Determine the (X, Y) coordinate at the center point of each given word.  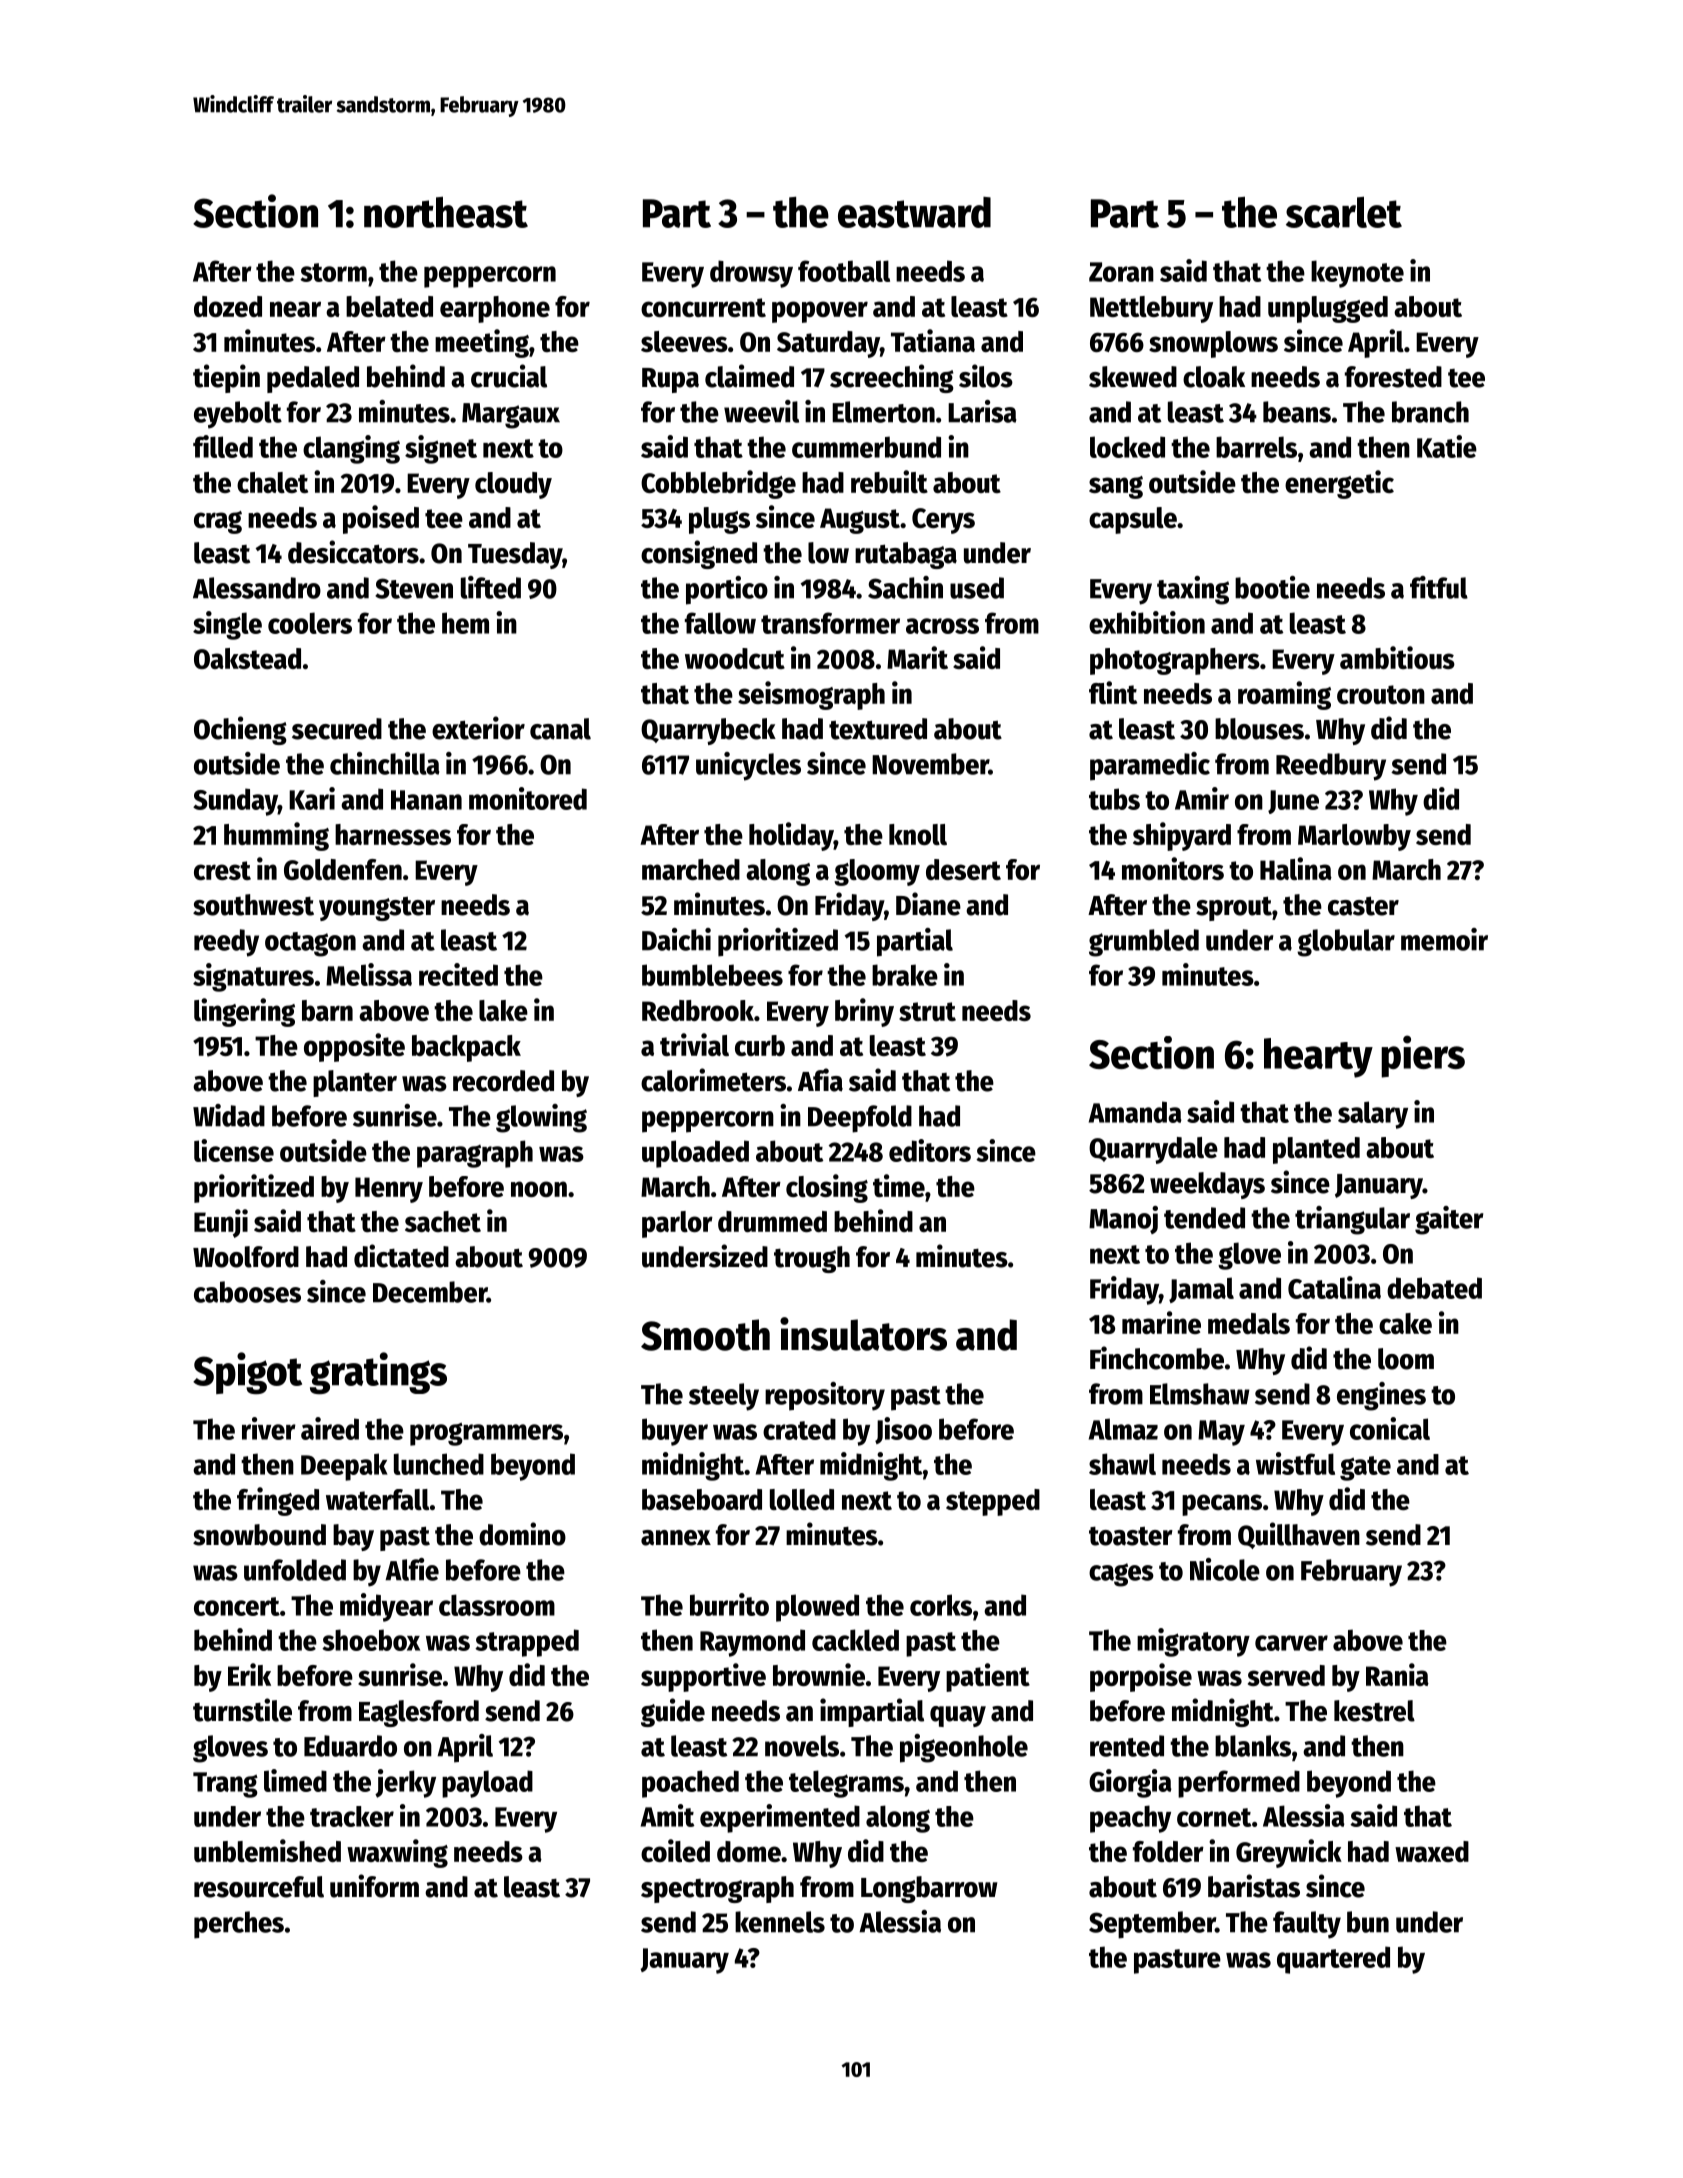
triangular (1352, 1220)
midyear (386, 1607)
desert (963, 869)
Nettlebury (1151, 309)
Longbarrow (929, 1889)
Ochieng (240, 730)
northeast (446, 212)
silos (986, 376)
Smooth (705, 1335)
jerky (405, 1783)
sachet (443, 1221)
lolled (802, 1499)
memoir (1444, 939)
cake (1405, 1323)
